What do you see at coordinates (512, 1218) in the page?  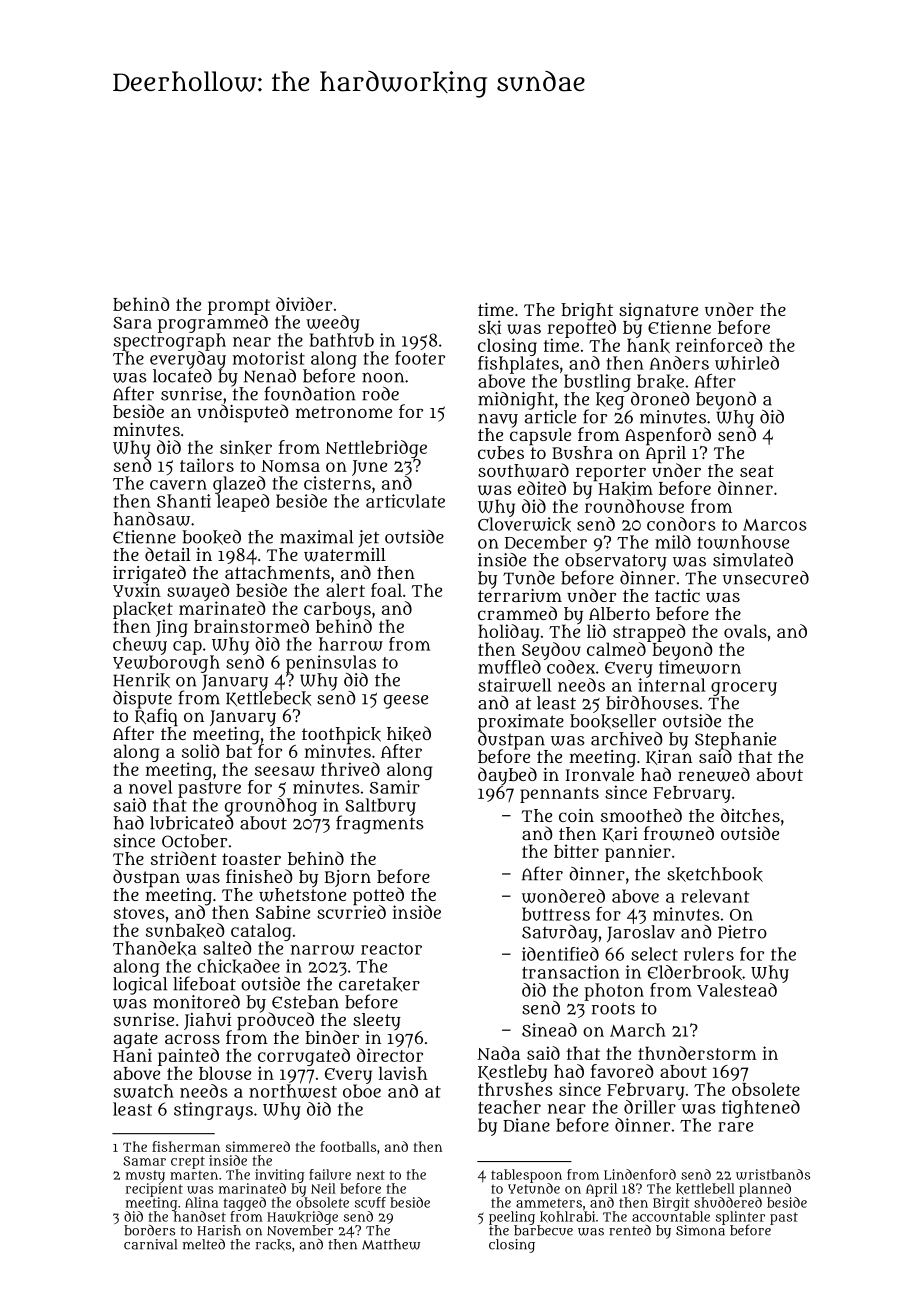 I see `peeling` at bounding box center [512, 1218].
